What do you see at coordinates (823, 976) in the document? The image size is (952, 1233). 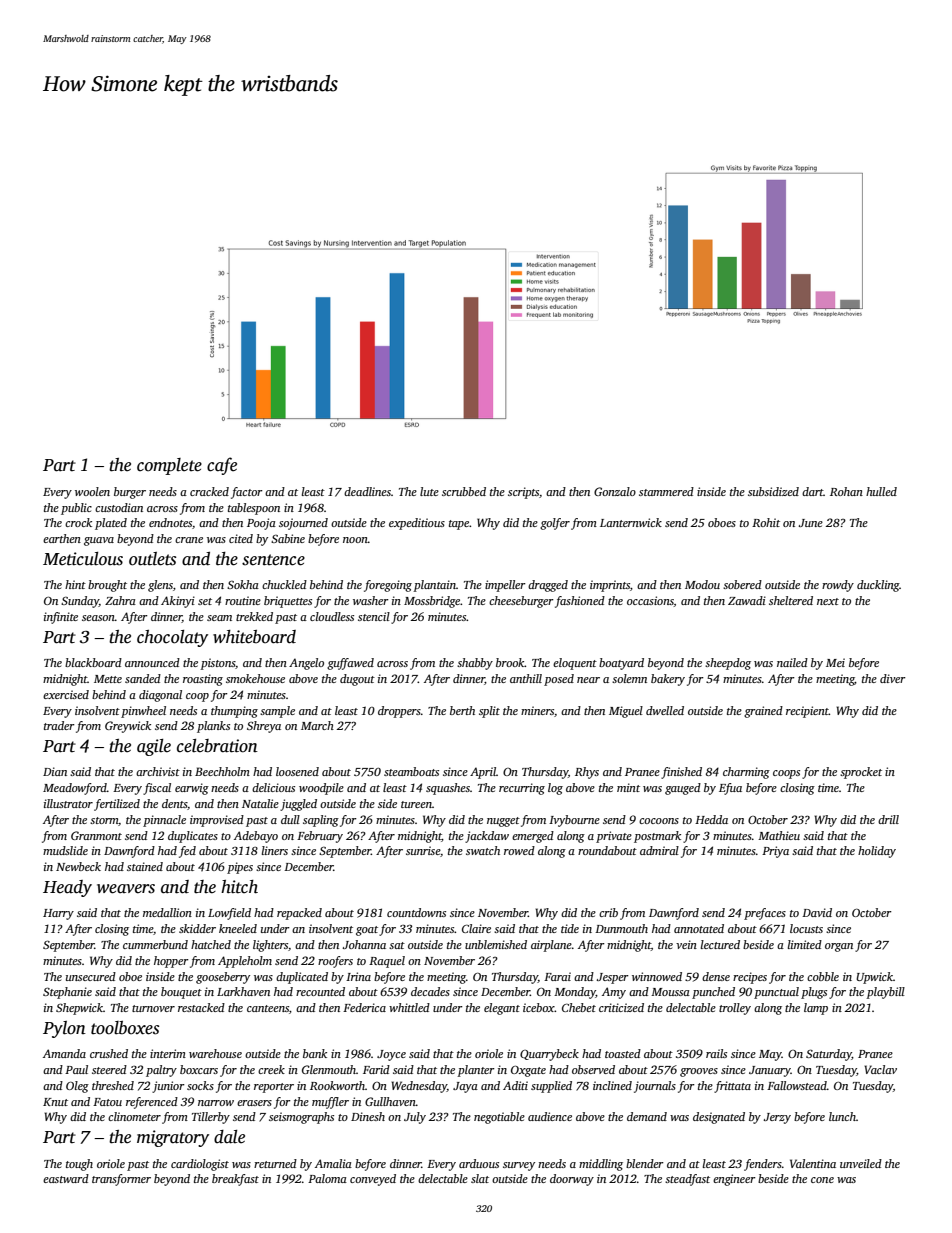 I see `cobble` at bounding box center [823, 976].
